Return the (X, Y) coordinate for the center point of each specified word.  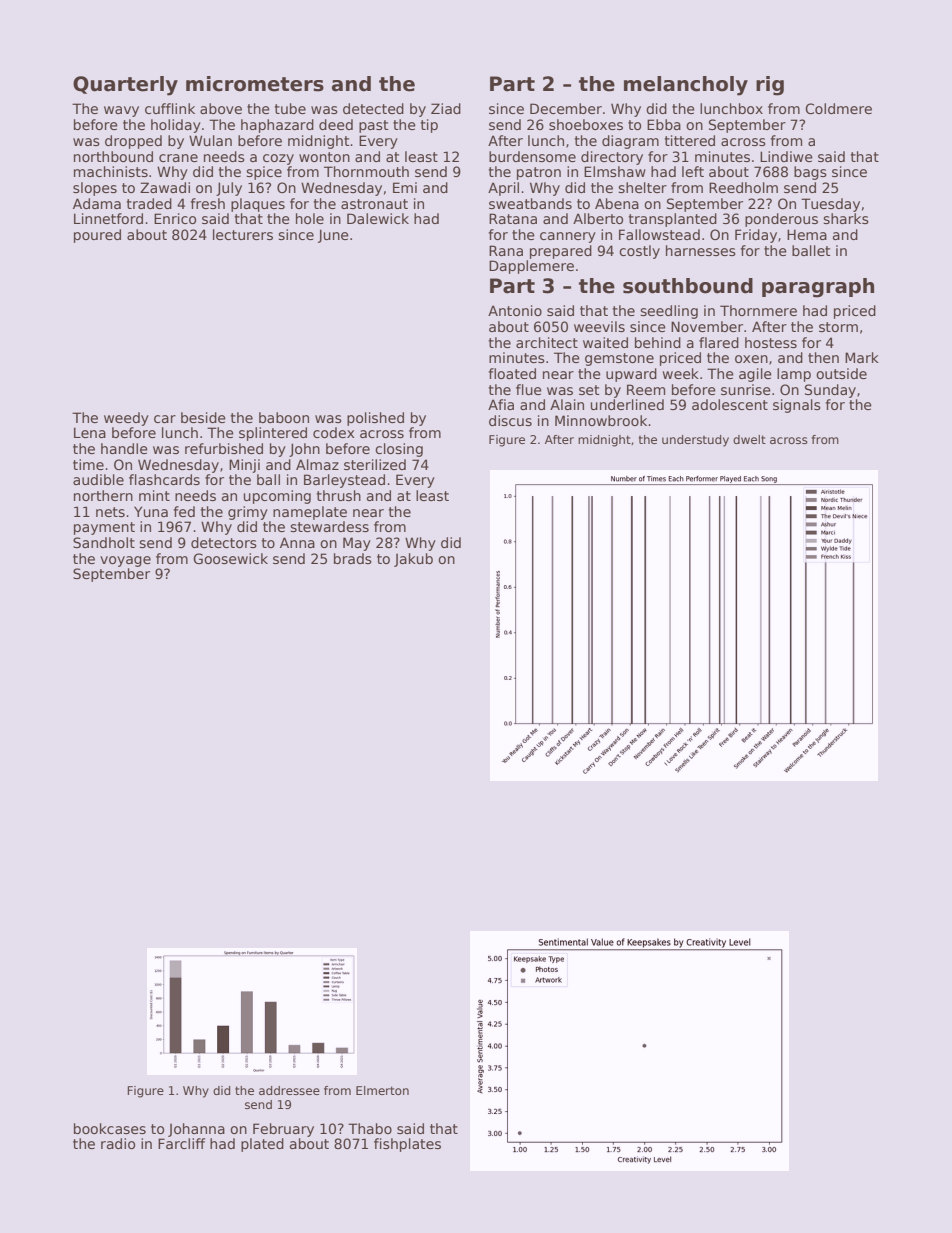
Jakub (413, 560)
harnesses (701, 250)
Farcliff (181, 1143)
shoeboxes (586, 124)
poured (97, 236)
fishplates (407, 1145)
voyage (125, 561)
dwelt (749, 439)
